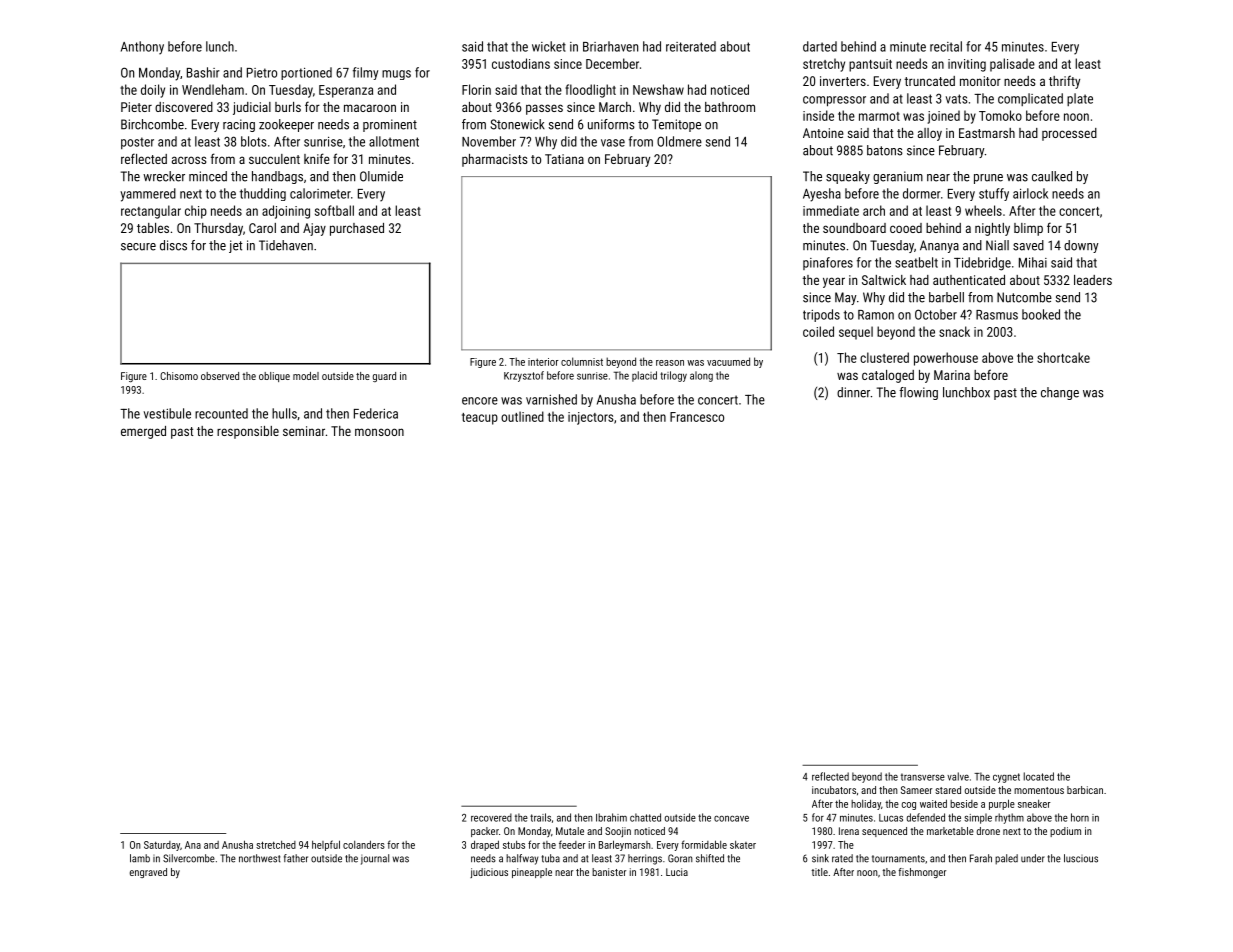  Describe the element at coordinates (148, 873) in the screenshot. I see `engraved` at that location.
